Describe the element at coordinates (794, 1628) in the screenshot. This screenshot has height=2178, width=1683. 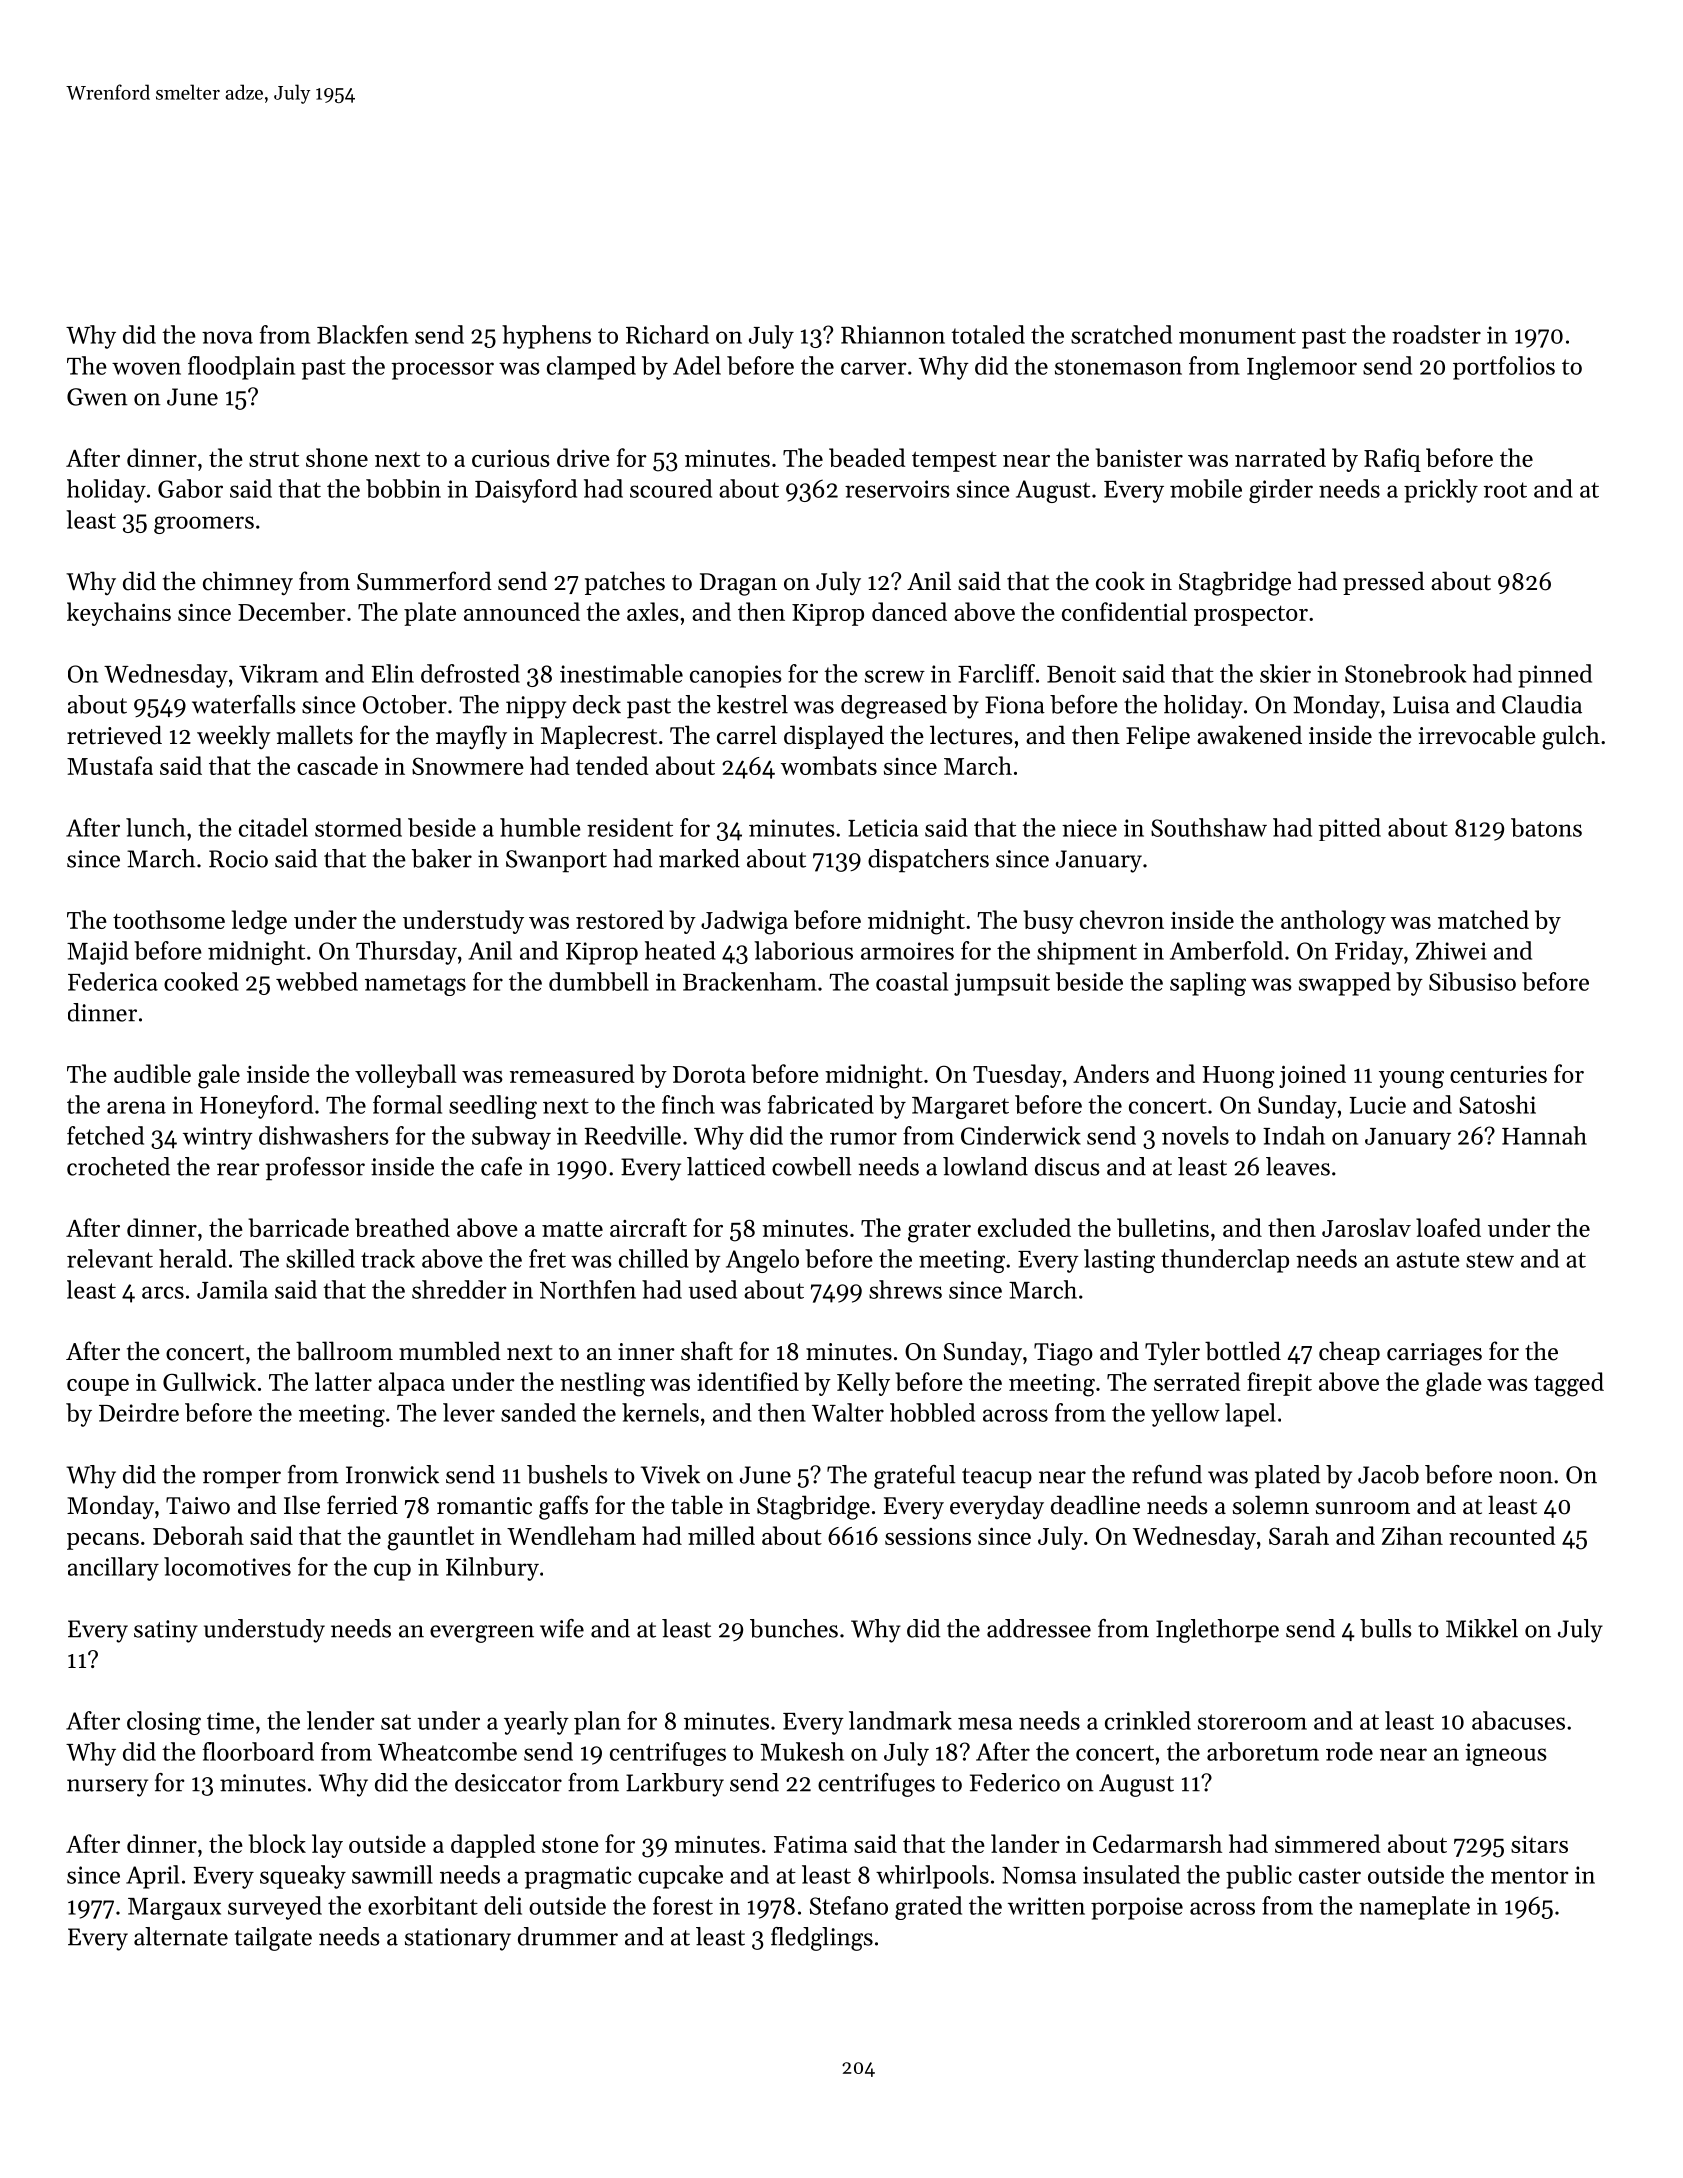
I see `bunches` at that location.
